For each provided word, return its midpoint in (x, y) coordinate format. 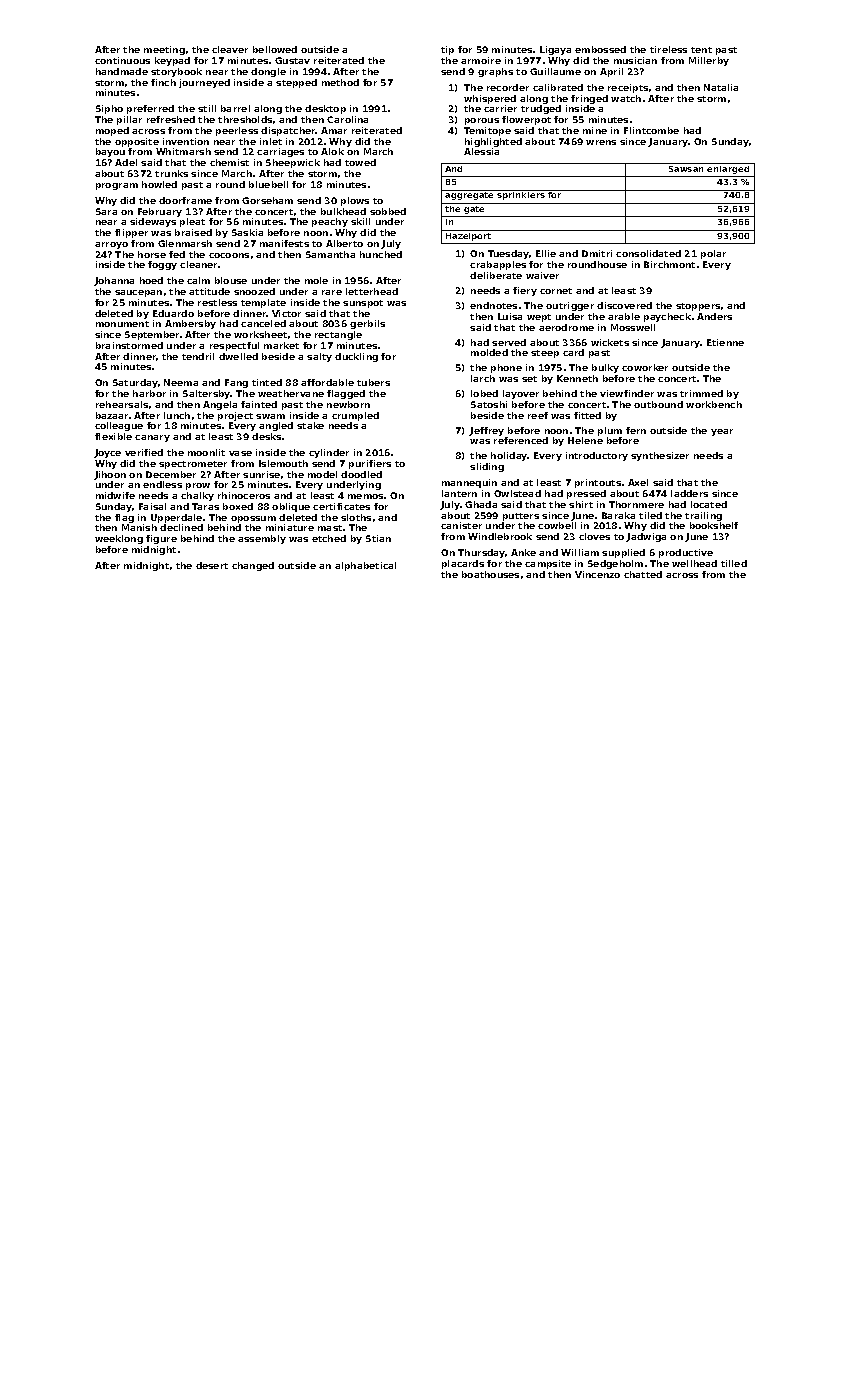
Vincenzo (597, 574)
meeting (164, 50)
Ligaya (555, 50)
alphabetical (365, 566)
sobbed (388, 211)
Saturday (135, 383)
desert (212, 565)
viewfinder (627, 393)
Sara (106, 211)
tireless (668, 49)
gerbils (367, 324)
